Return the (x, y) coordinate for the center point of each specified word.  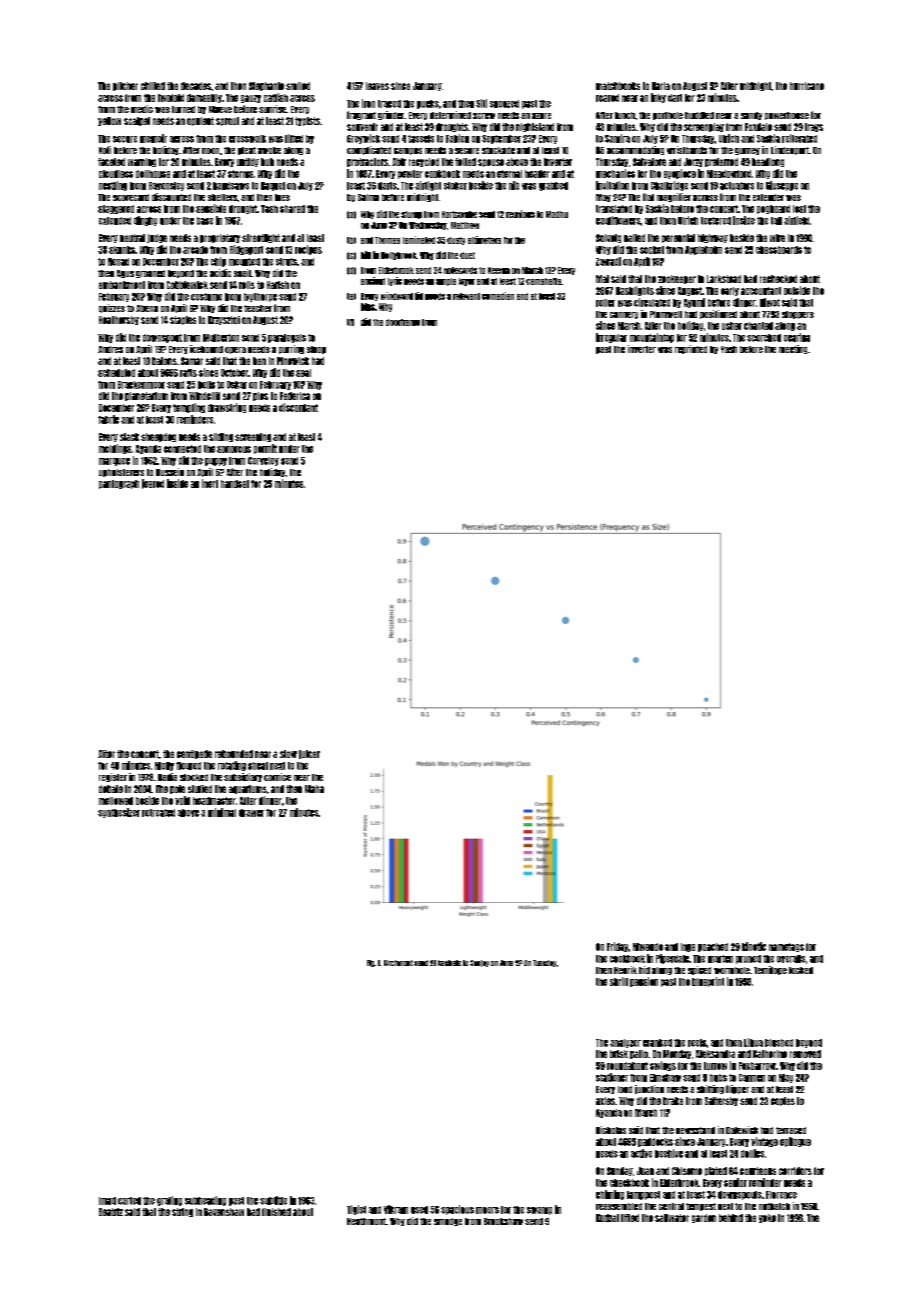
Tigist (356, 1210)
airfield (796, 220)
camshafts (543, 281)
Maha (314, 789)
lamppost (643, 1195)
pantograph (119, 484)
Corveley (263, 461)
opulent (200, 121)
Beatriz (111, 1212)
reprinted (691, 349)
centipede (194, 754)
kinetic (754, 946)
